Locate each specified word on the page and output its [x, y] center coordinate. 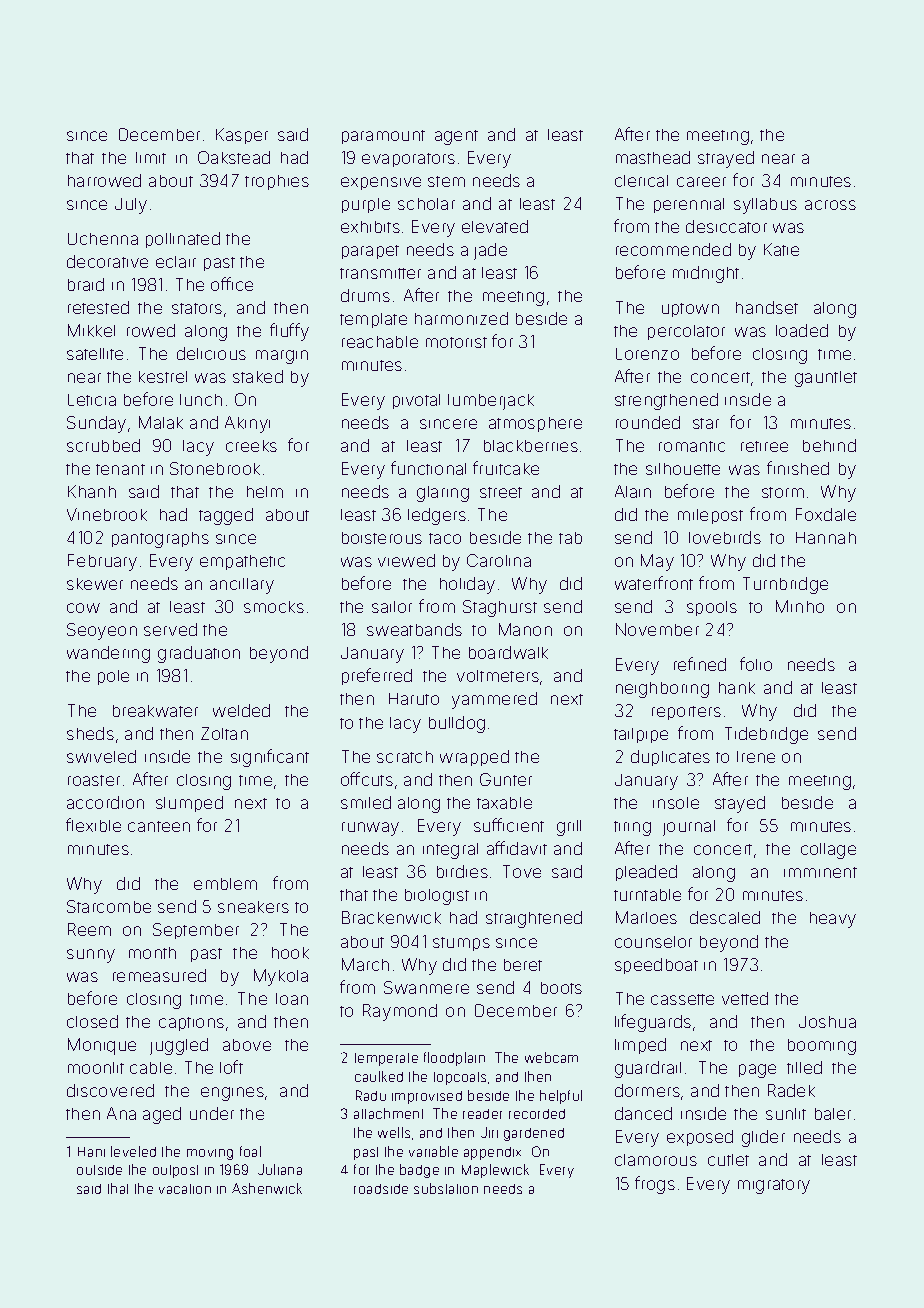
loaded [802, 330]
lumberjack [491, 402]
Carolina [499, 560]
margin [282, 357]
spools [712, 608]
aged [162, 1115]
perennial [689, 205]
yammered [494, 700]
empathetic [242, 562]
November [657, 629]
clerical [641, 181]
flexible [93, 825]
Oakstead [234, 157]
